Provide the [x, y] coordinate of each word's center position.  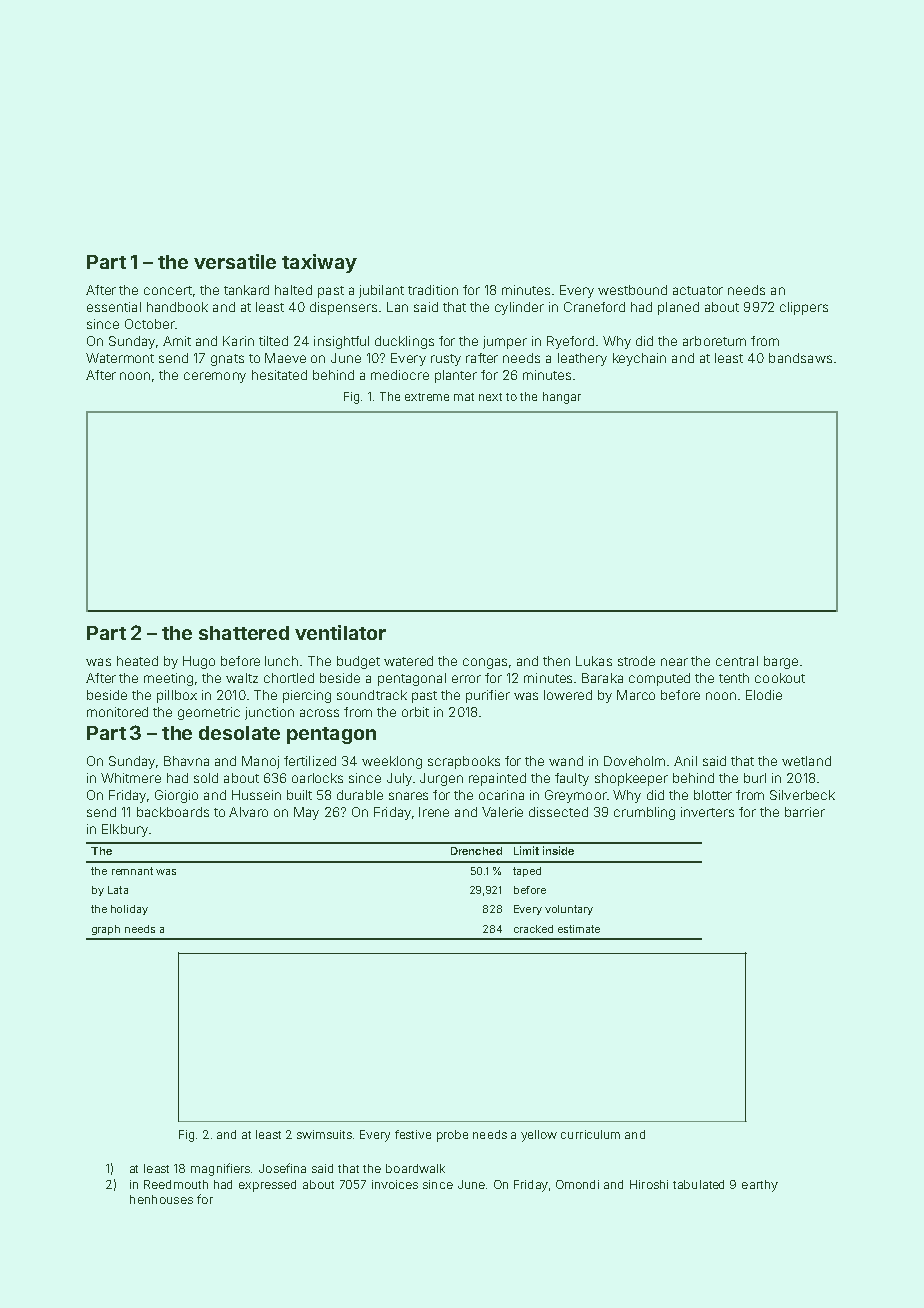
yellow [539, 1136]
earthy [760, 1186]
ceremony [215, 377]
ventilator [340, 632]
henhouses [161, 1199]
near [674, 662]
